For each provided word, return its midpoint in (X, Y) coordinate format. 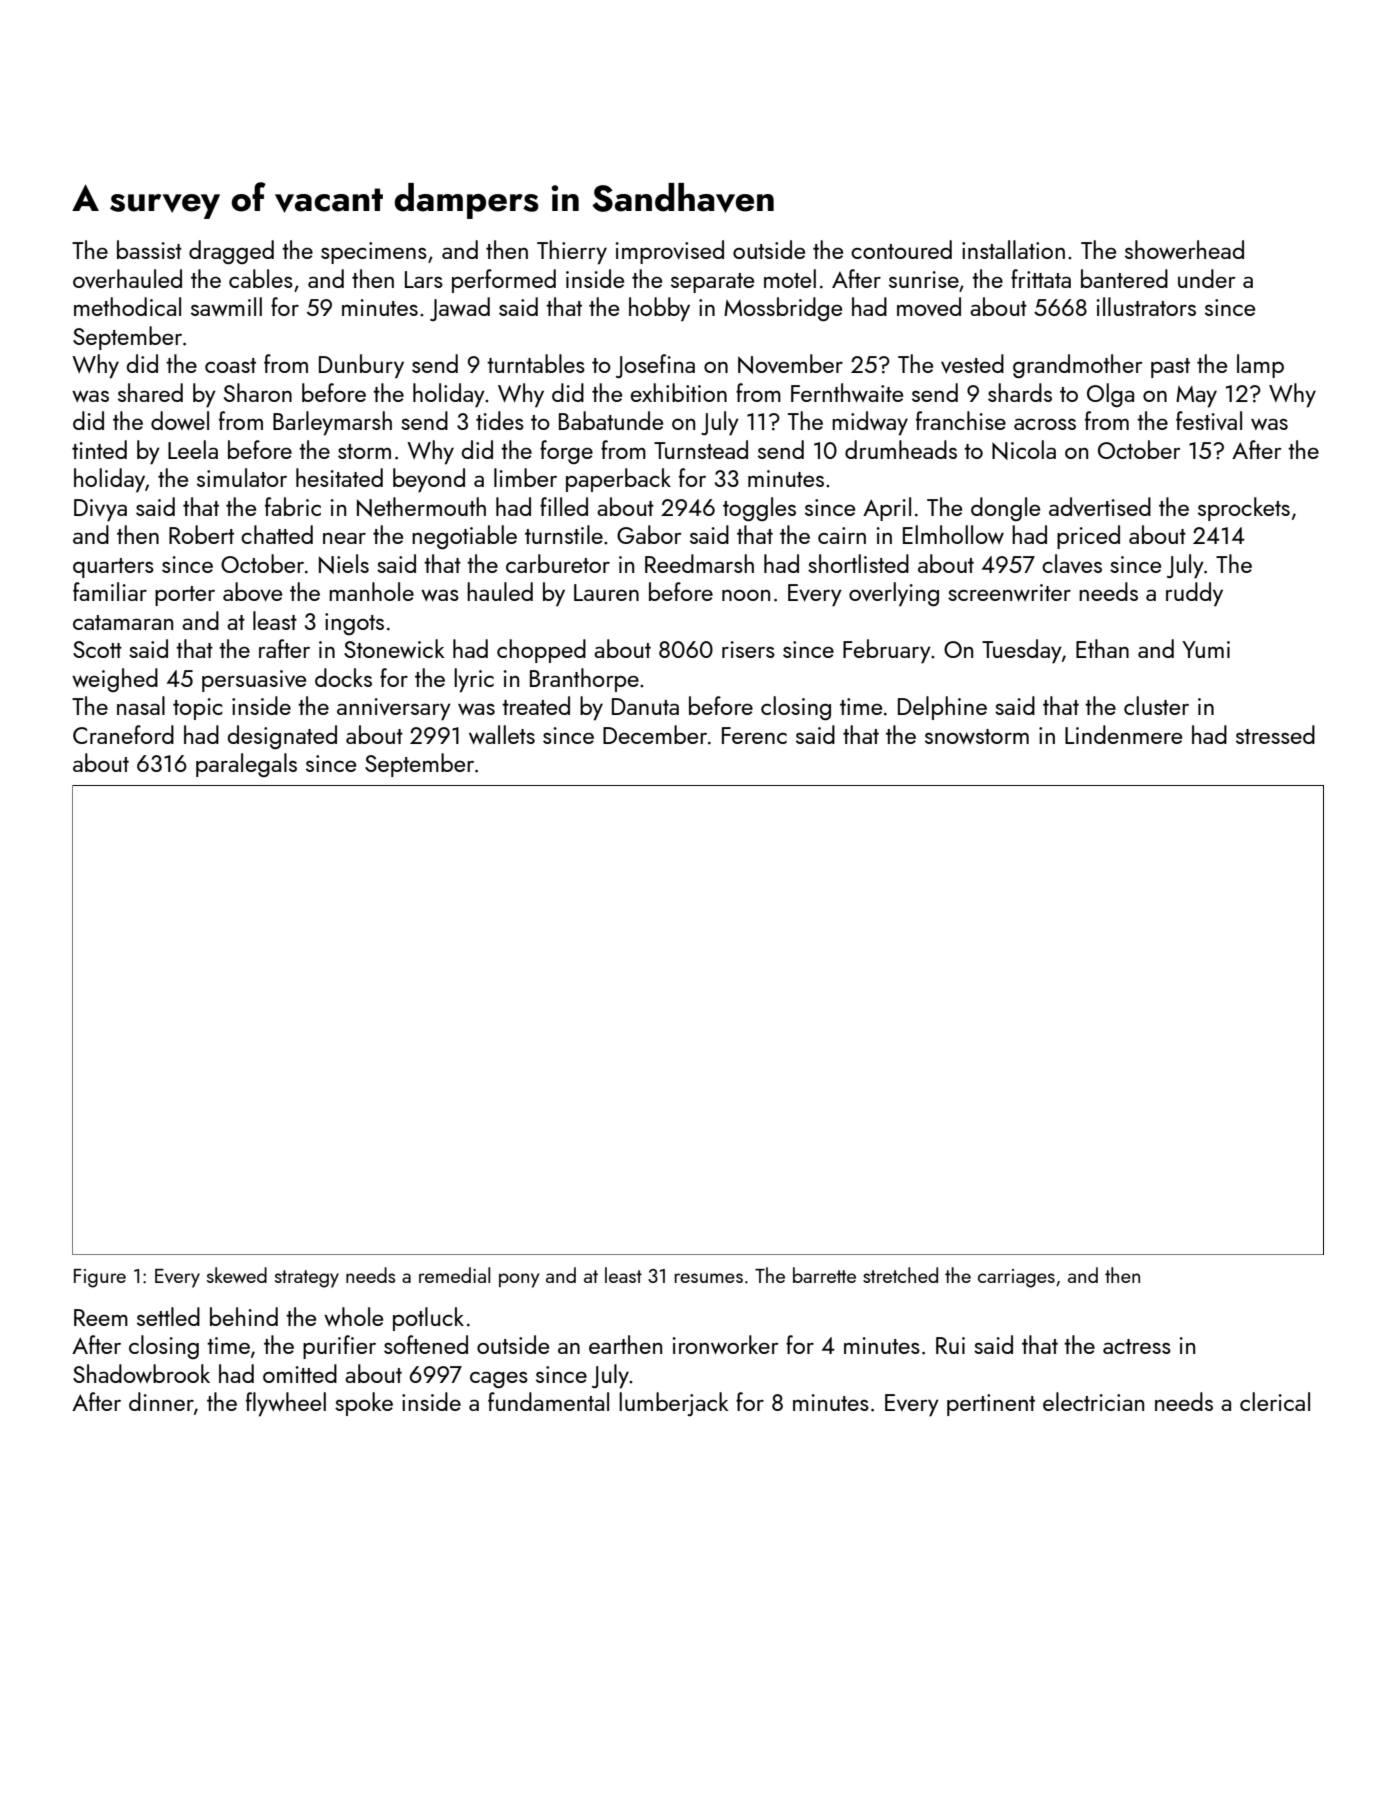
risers (748, 649)
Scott (97, 649)
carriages (1016, 1278)
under (1207, 278)
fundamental (548, 1401)
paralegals (246, 765)
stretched (900, 1275)
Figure (100, 1278)
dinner (161, 1401)
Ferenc (754, 735)
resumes (709, 1278)
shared (150, 392)
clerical (1275, 1401)
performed (504, 281)
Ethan (1102, 648)
